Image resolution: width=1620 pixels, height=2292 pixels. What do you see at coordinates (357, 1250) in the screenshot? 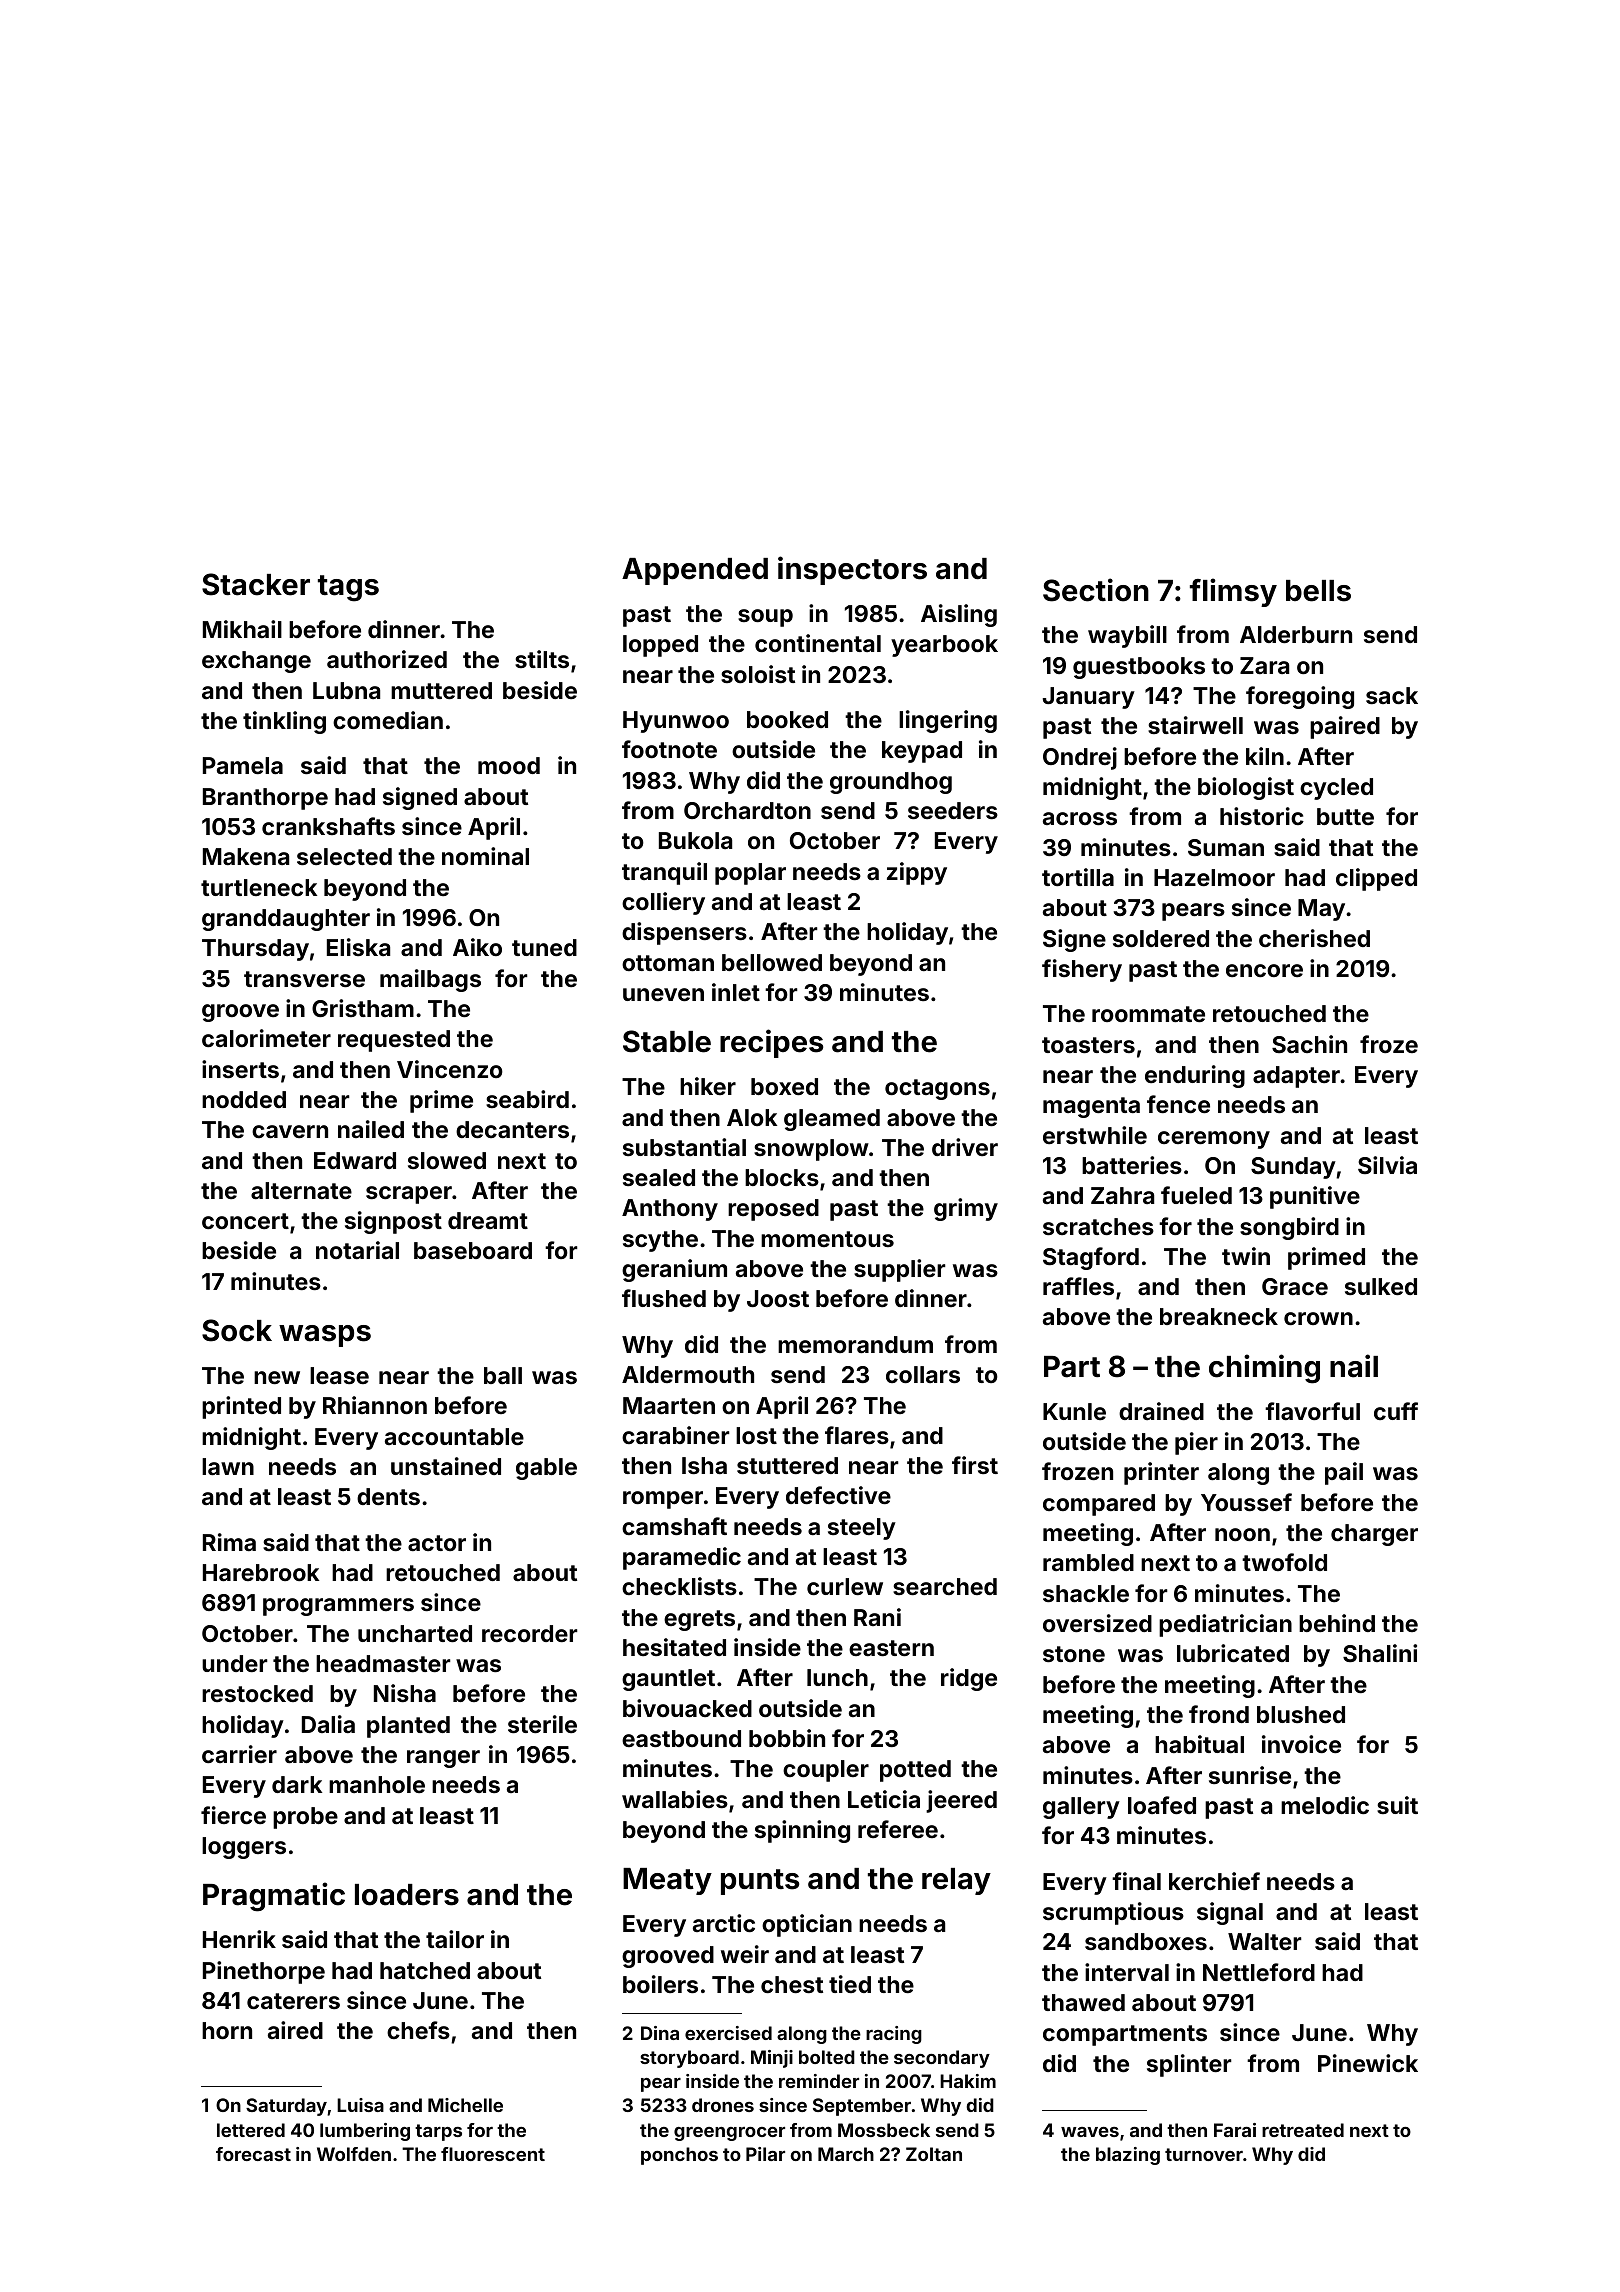
I see `notarial` at bounding box center [357, 1250].
